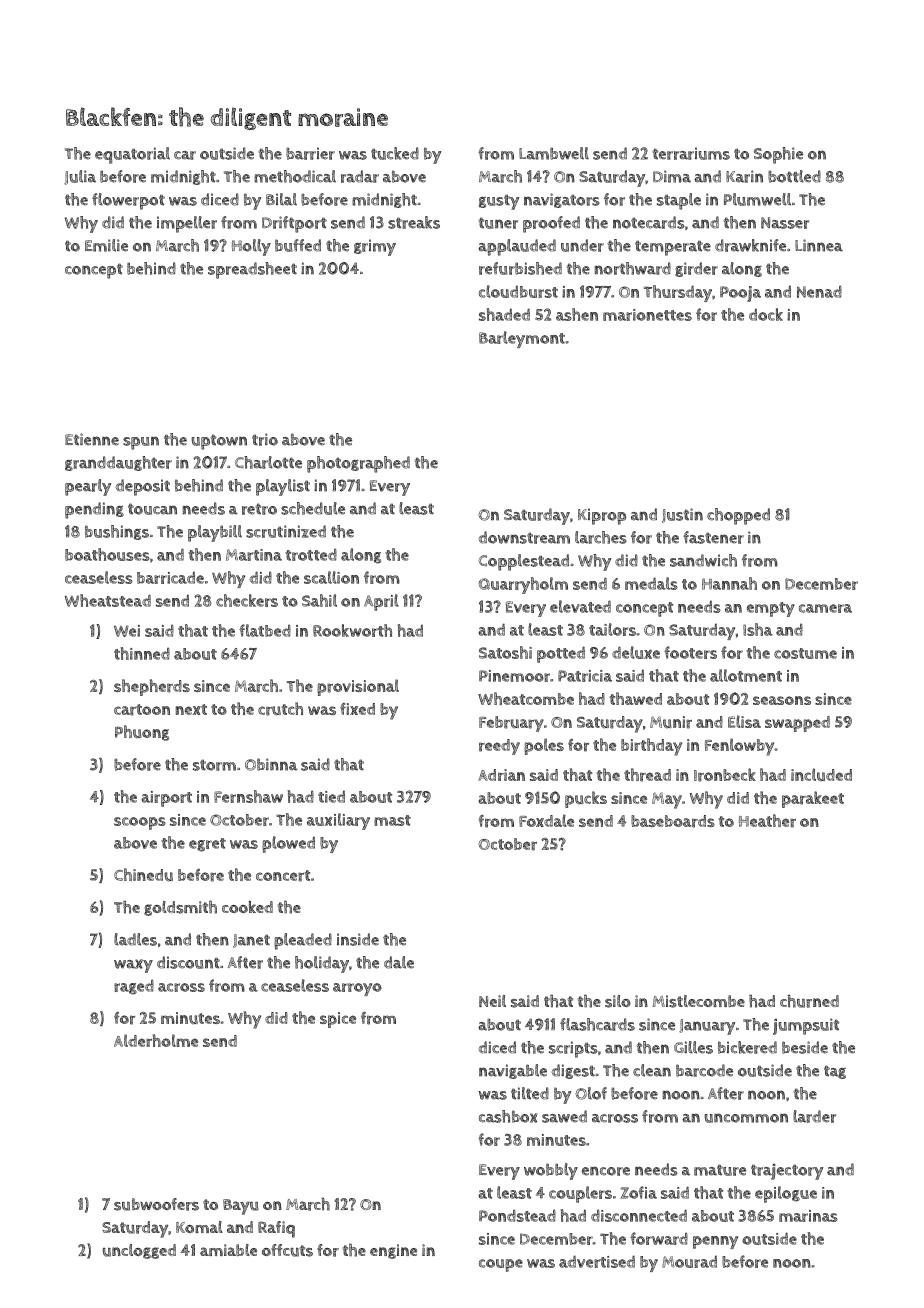 This screenshot has height=1308, width=924. I want to click on dock, so click(766, 314).
